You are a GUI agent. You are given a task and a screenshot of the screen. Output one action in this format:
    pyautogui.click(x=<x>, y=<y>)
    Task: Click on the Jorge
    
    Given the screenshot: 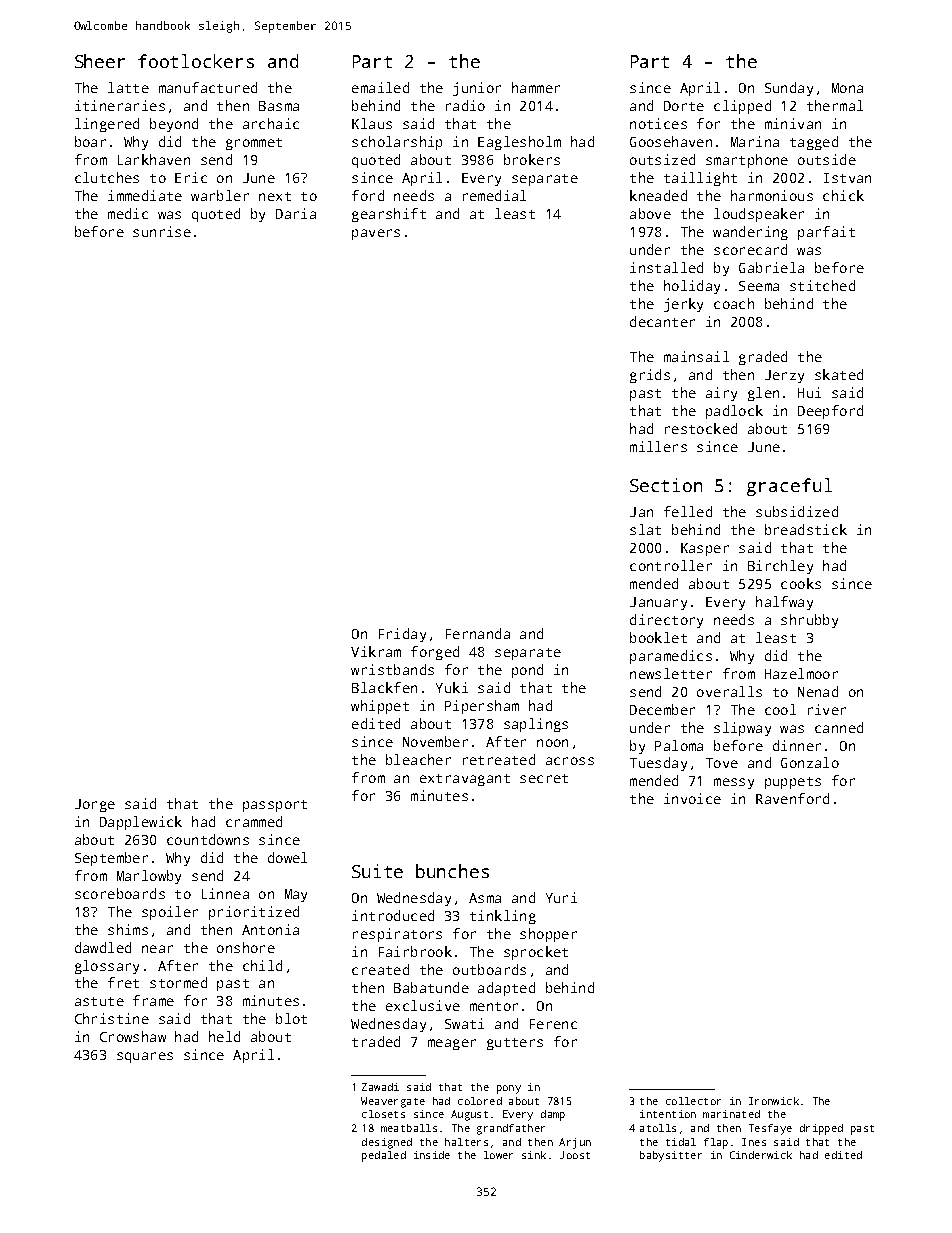 What is the action you would take?
    pyautogui.click(x=95, y=805)
